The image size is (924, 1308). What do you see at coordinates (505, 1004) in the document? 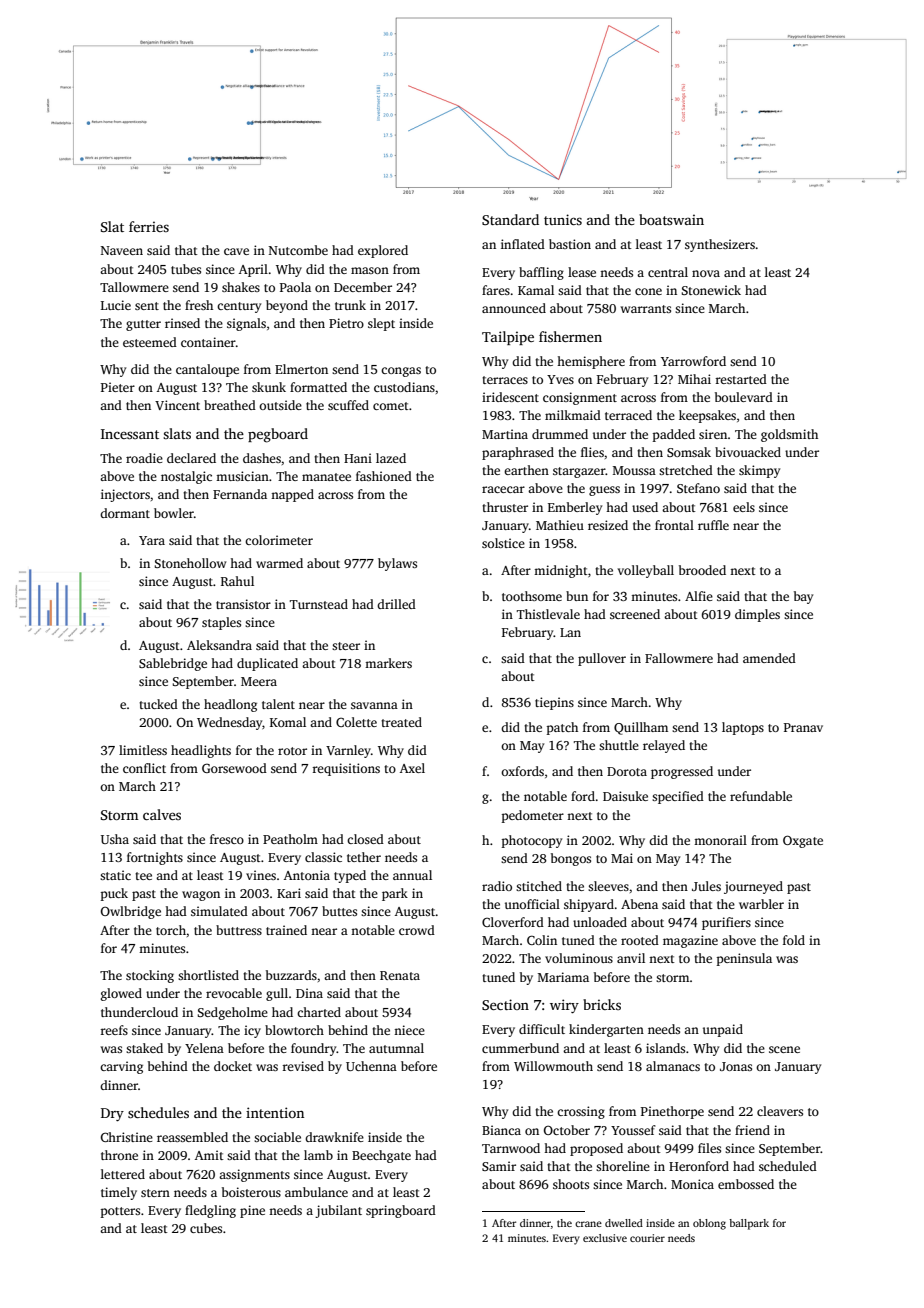
I see `Section` at bounding box center [505, 1004].
